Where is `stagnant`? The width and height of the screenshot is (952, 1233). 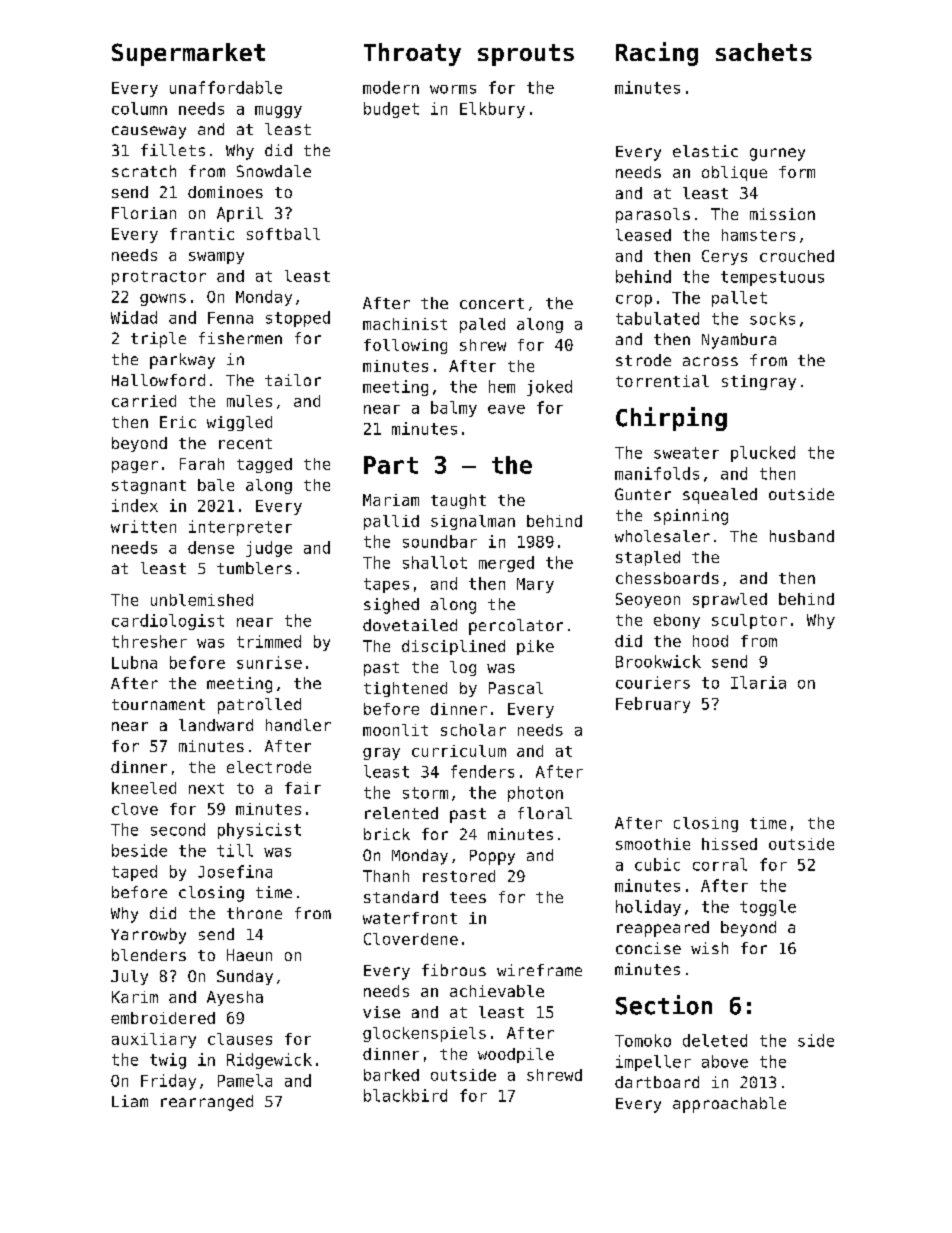 stagnant is located at coordinates (149, 487).
